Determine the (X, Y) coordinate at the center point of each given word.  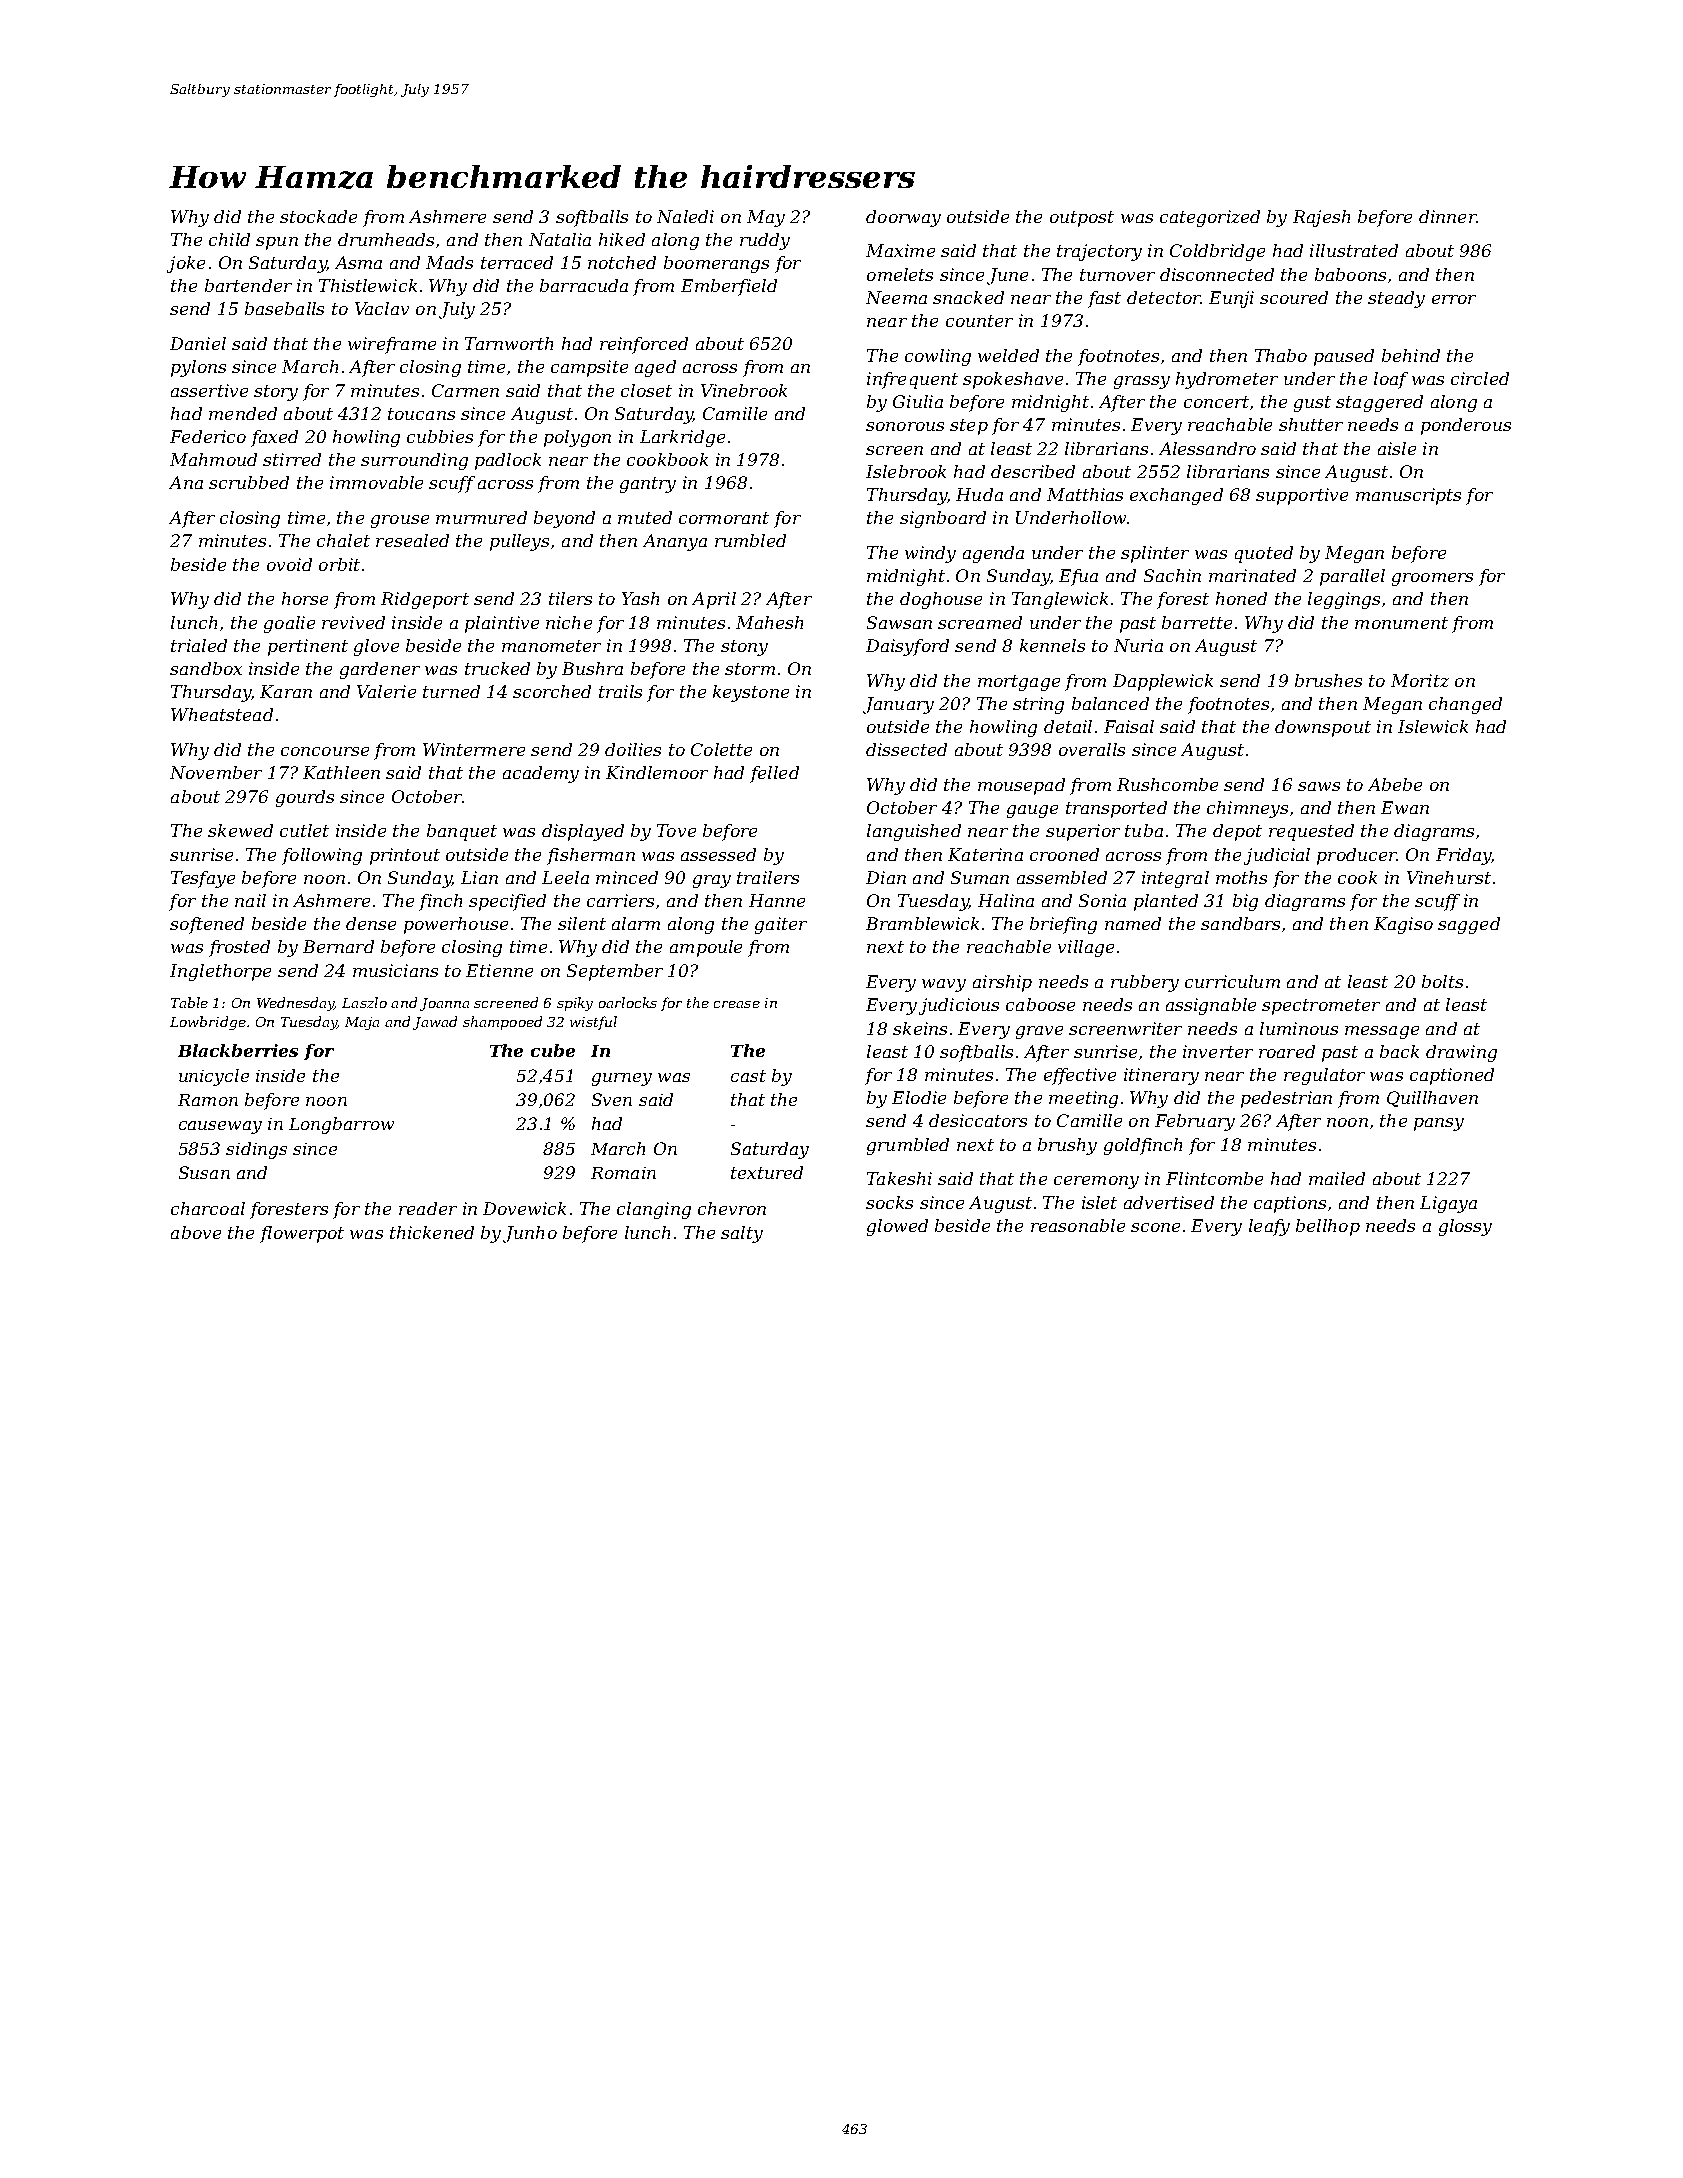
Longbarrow (341, 1125)
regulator (1324, 1076)
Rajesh (1321, 218)
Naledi (685, 216)
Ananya (675, 542)
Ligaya (1448, 1204)
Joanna (444, 1004)
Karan (286, 691)
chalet (343, 540)
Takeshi (899, 1178)
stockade (318, 216)
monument (1401, 623)
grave (1039, 1032)
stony (744, 648)
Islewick (1433, 726)
